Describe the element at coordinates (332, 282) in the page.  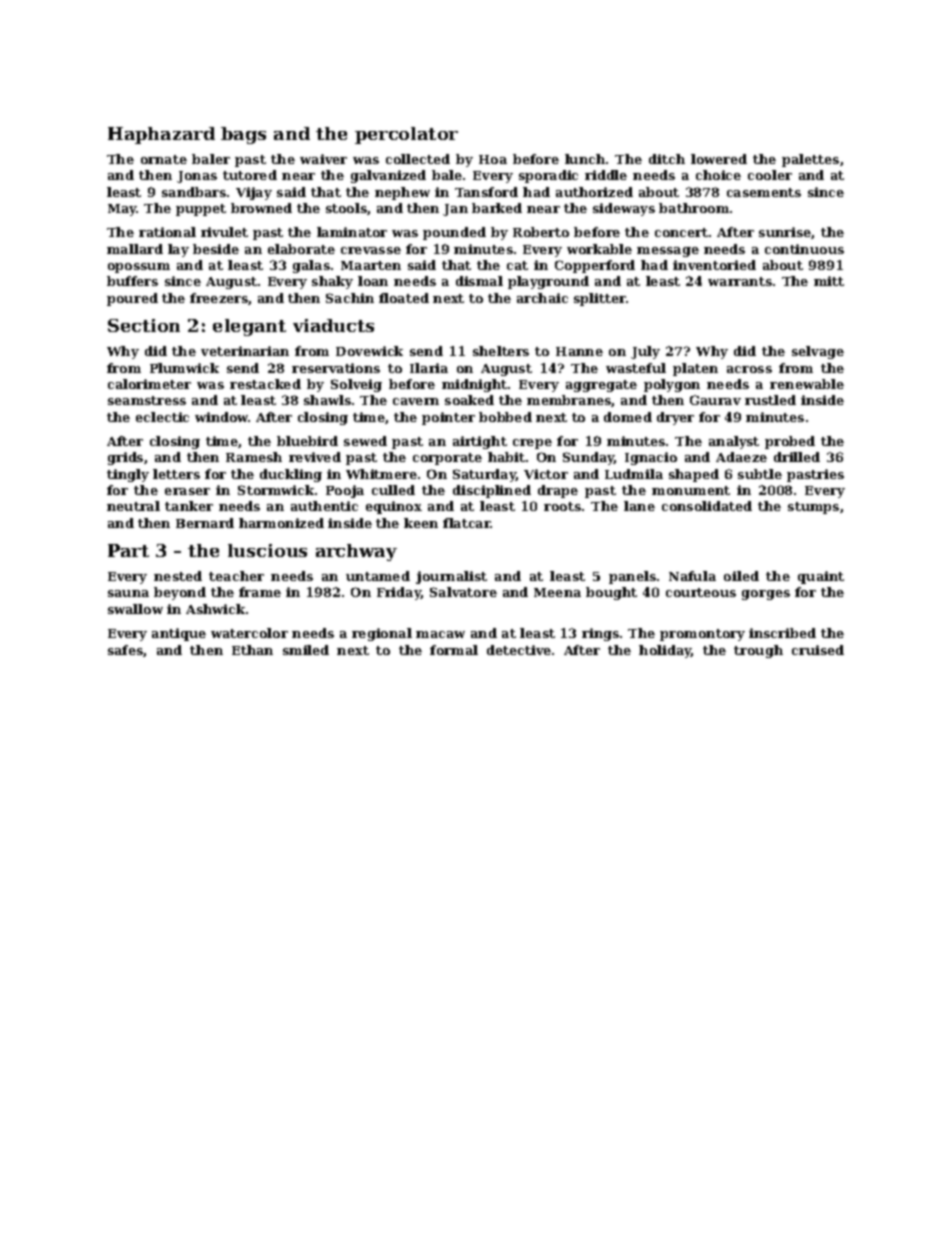
I see `shaky` at that location.
